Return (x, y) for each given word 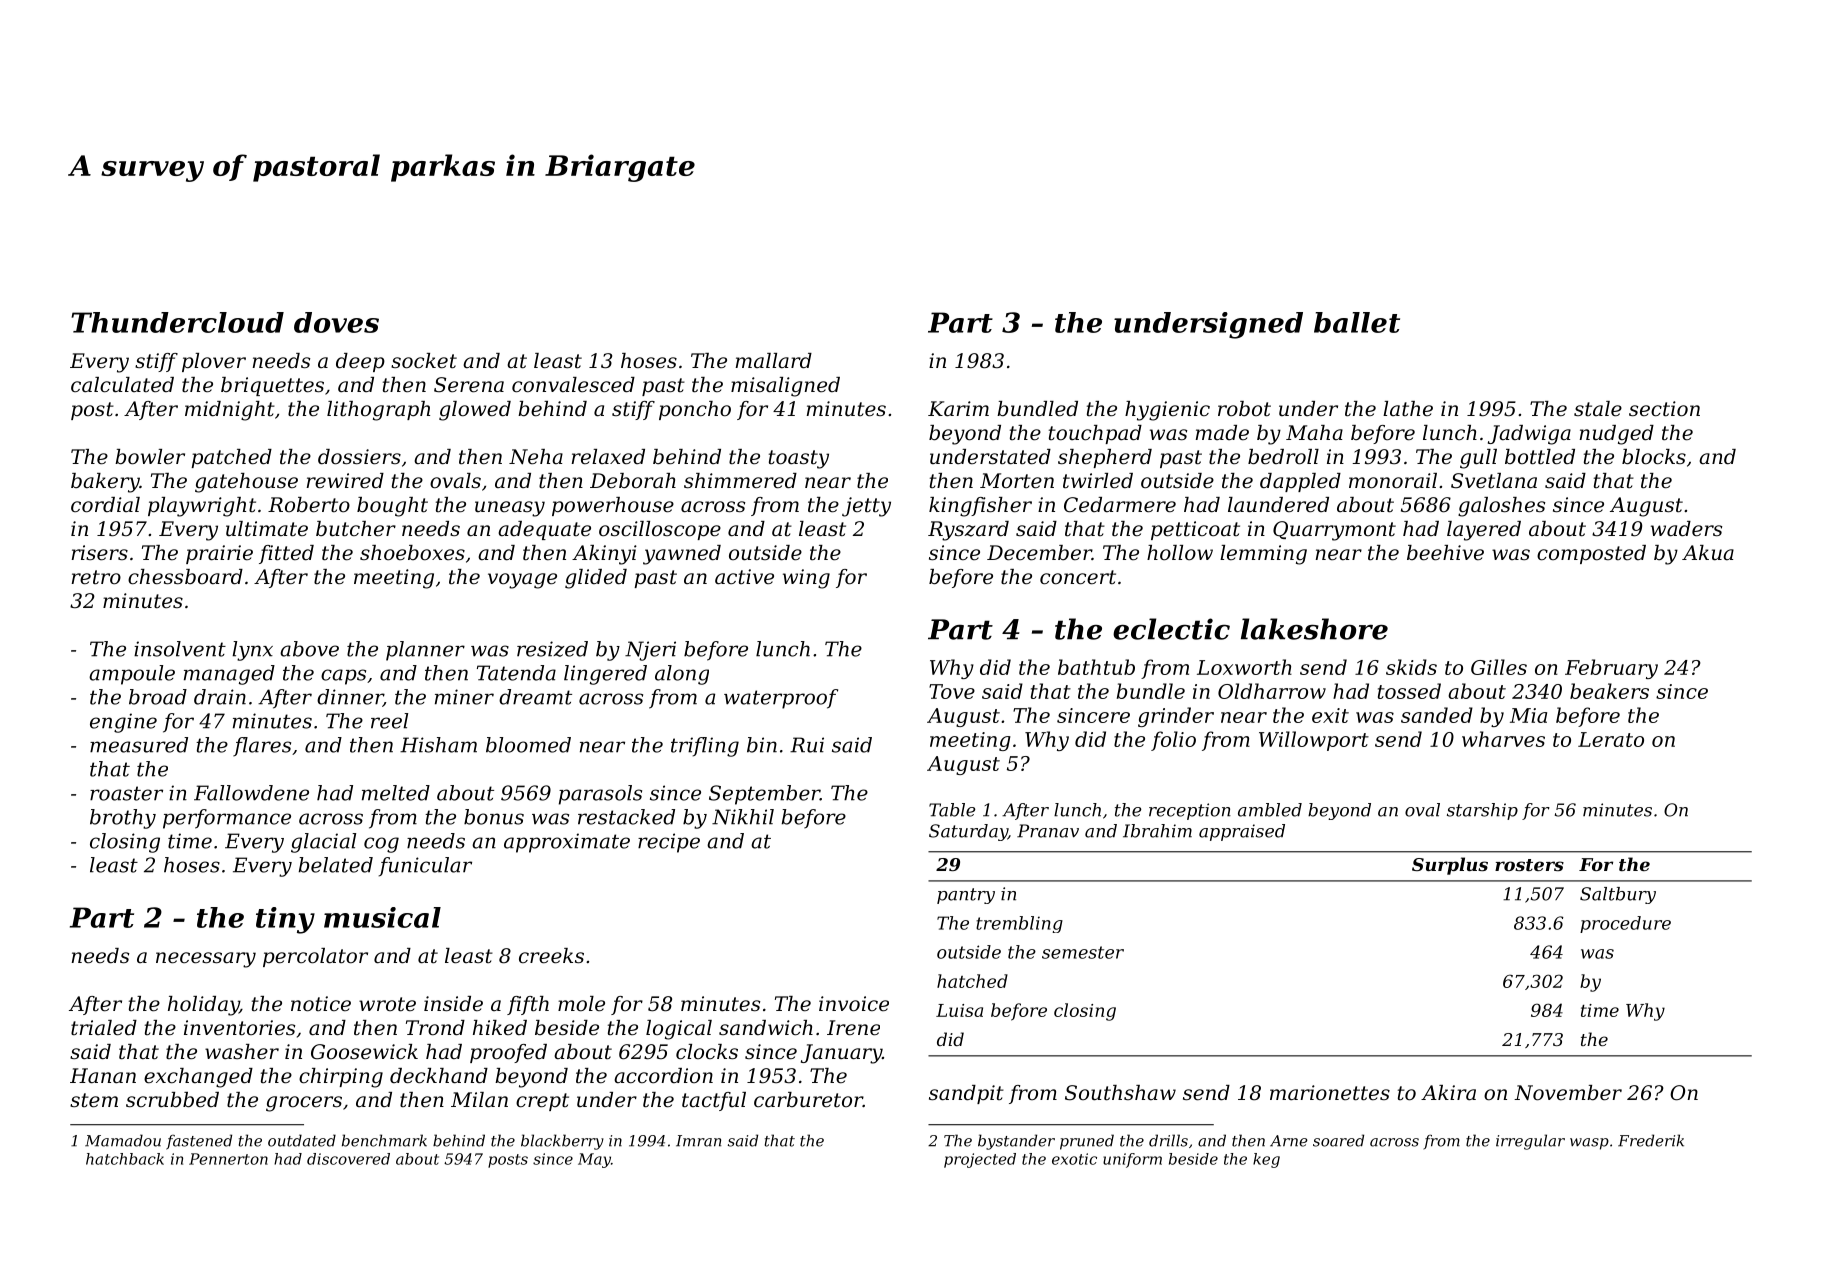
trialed (104, 1028)
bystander (1016, 1142)
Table (952, 810)
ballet (1357, 322)
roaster (126, 793)
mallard (774, 361)
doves (336, 322)
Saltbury (1618, 895)
